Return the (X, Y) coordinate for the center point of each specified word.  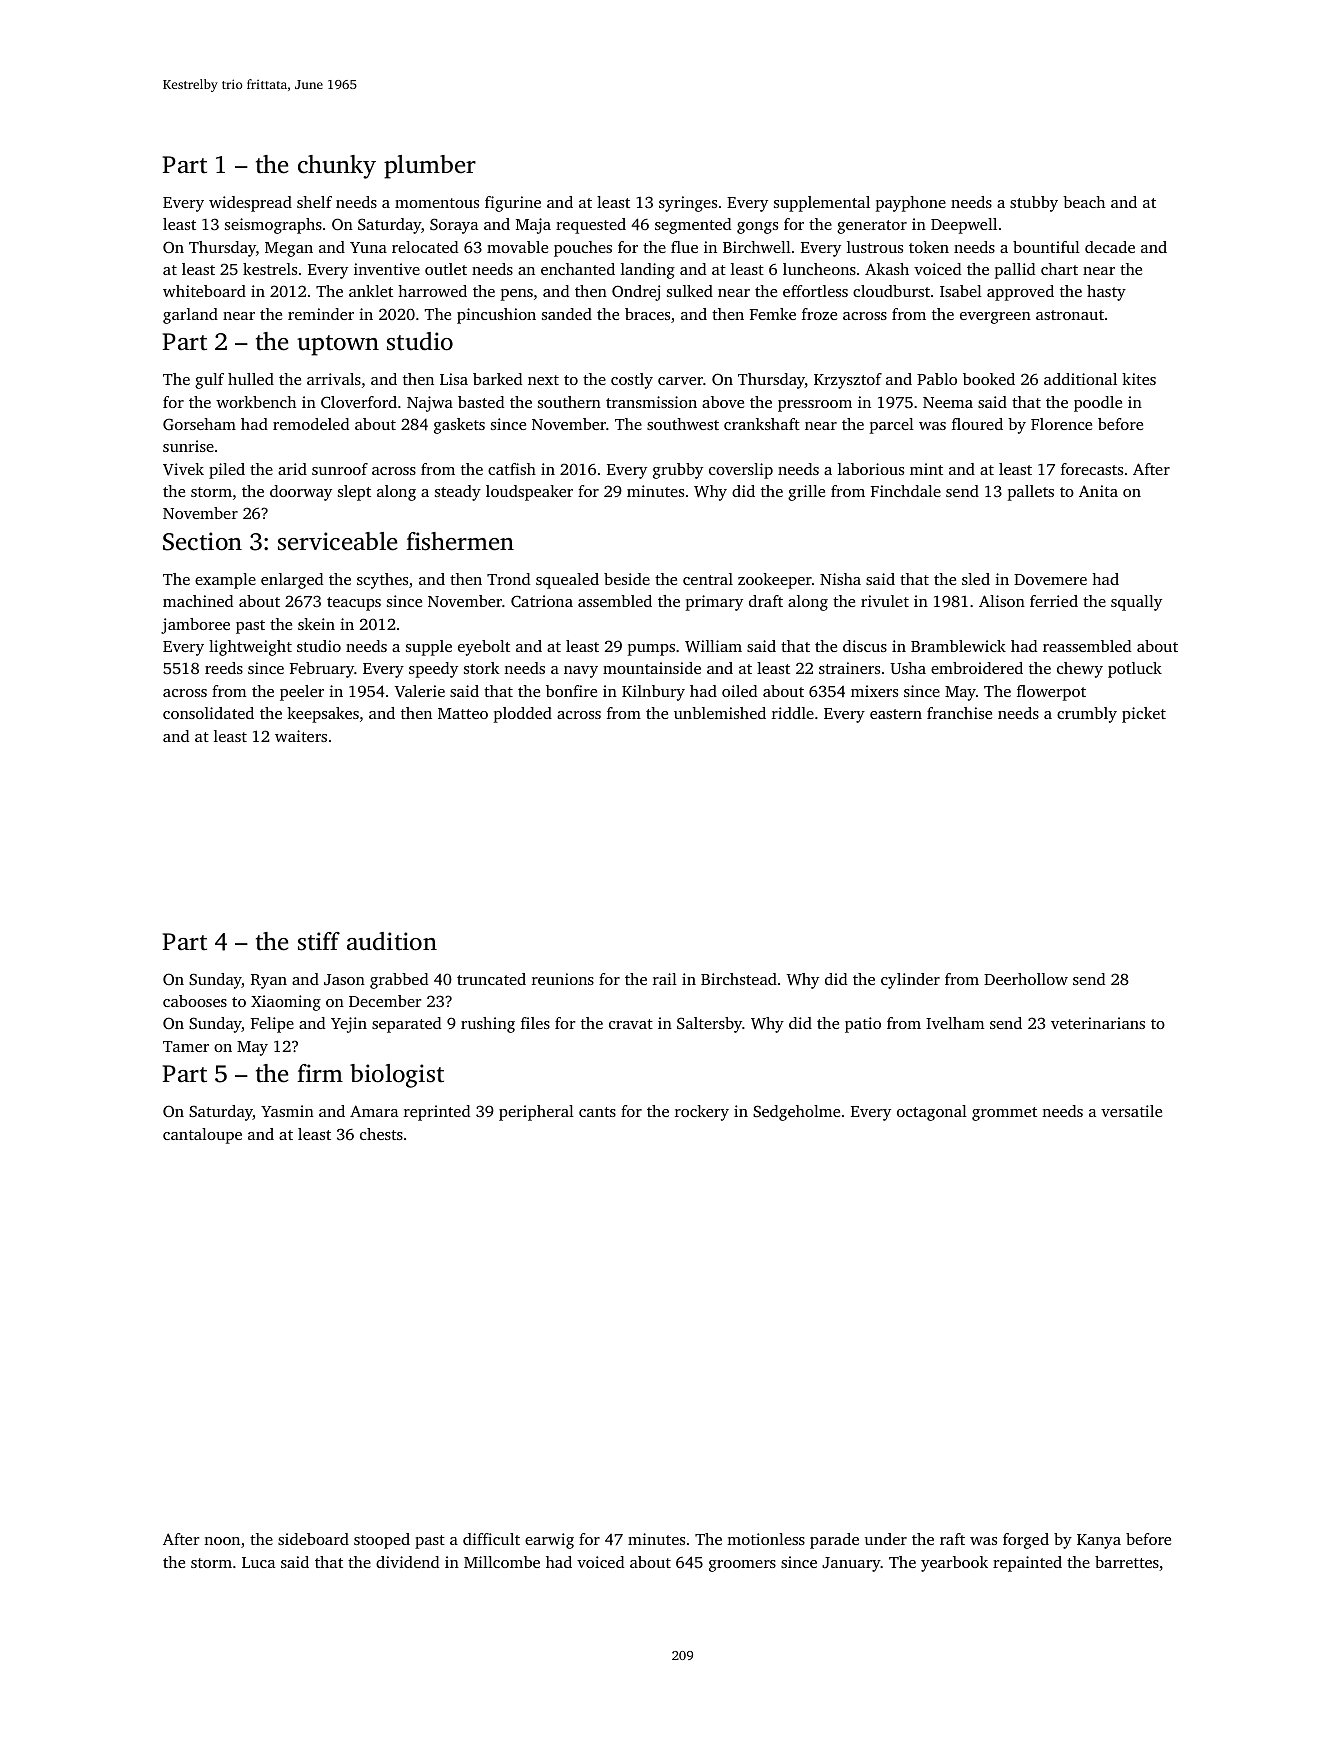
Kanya (1099, 1541)
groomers (742, 1566)
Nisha (840, 579)
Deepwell (964, 226)
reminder (321, 314)
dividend (407, 1562)
